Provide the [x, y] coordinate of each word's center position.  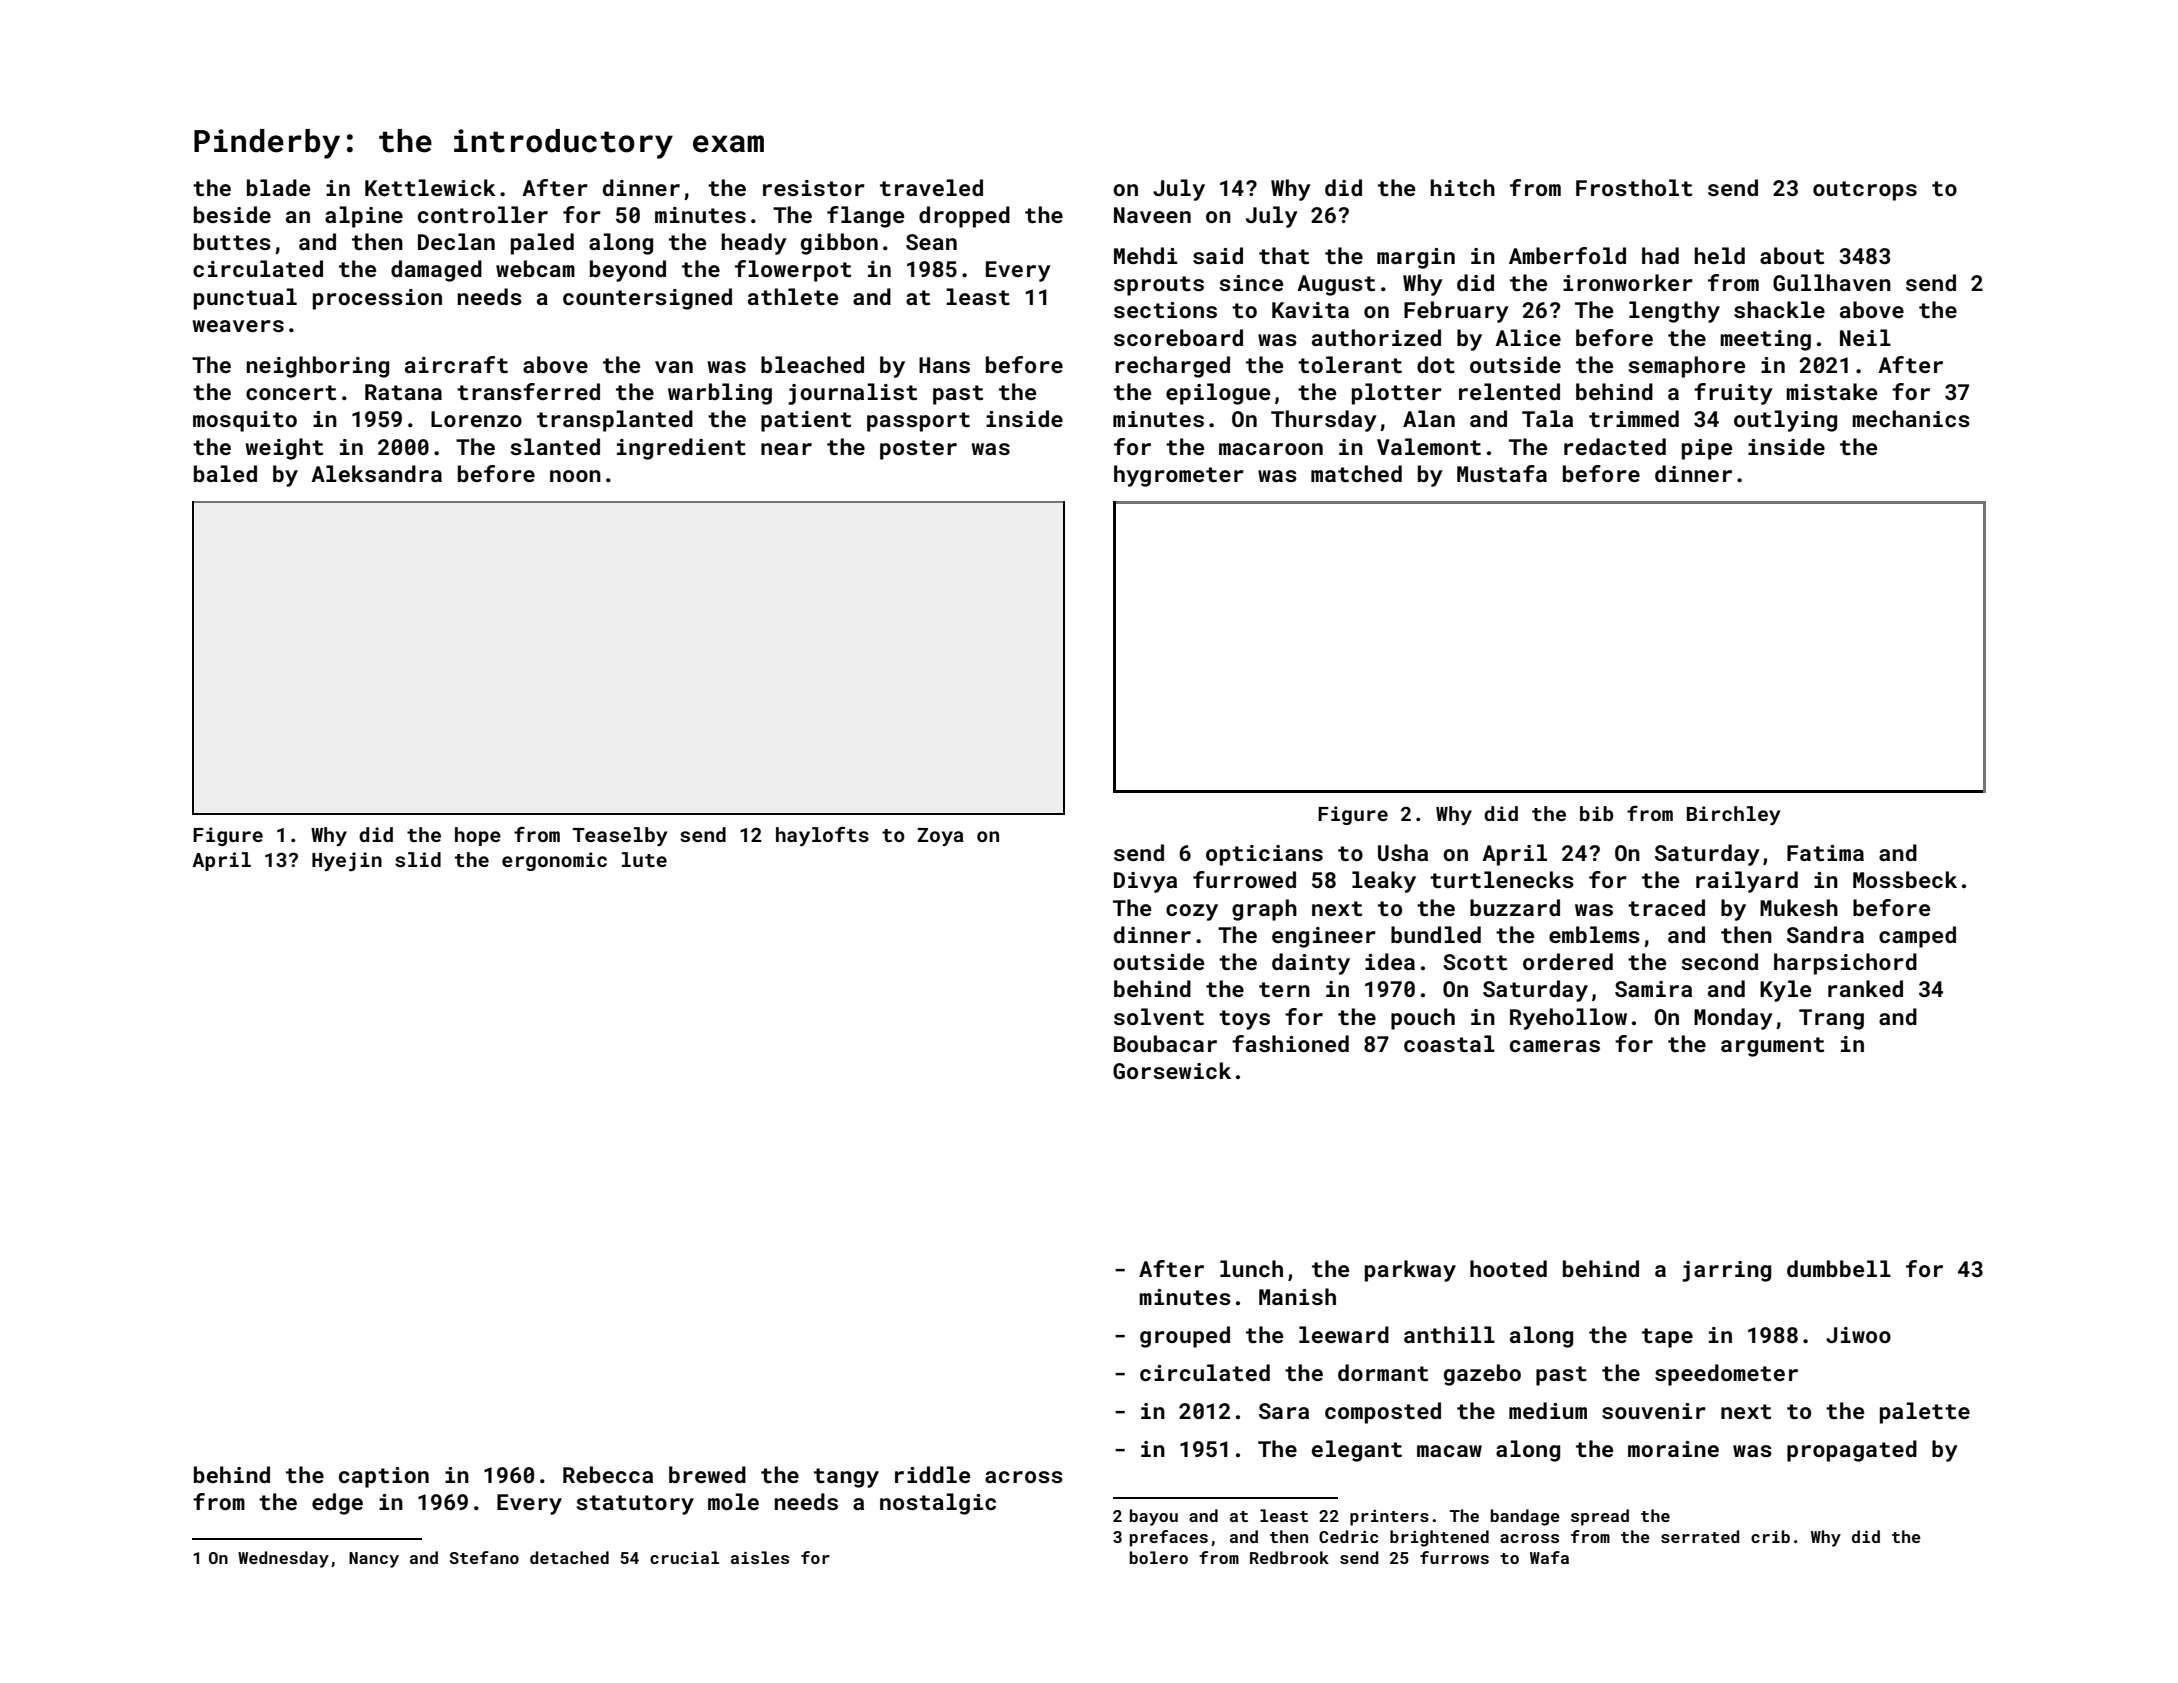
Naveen [1152, 215]
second [1719, 961]
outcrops [1865, 191]
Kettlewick [430, 187]
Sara [1284, 1411]
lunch [1251, 1268]
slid [418, 859]
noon [575, 476]
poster [918, 450]
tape [1667, 1338]
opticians [1264, 855]
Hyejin [347, 861]
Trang [1831, 1019]
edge [337, 1504]
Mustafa [1502, 473]
